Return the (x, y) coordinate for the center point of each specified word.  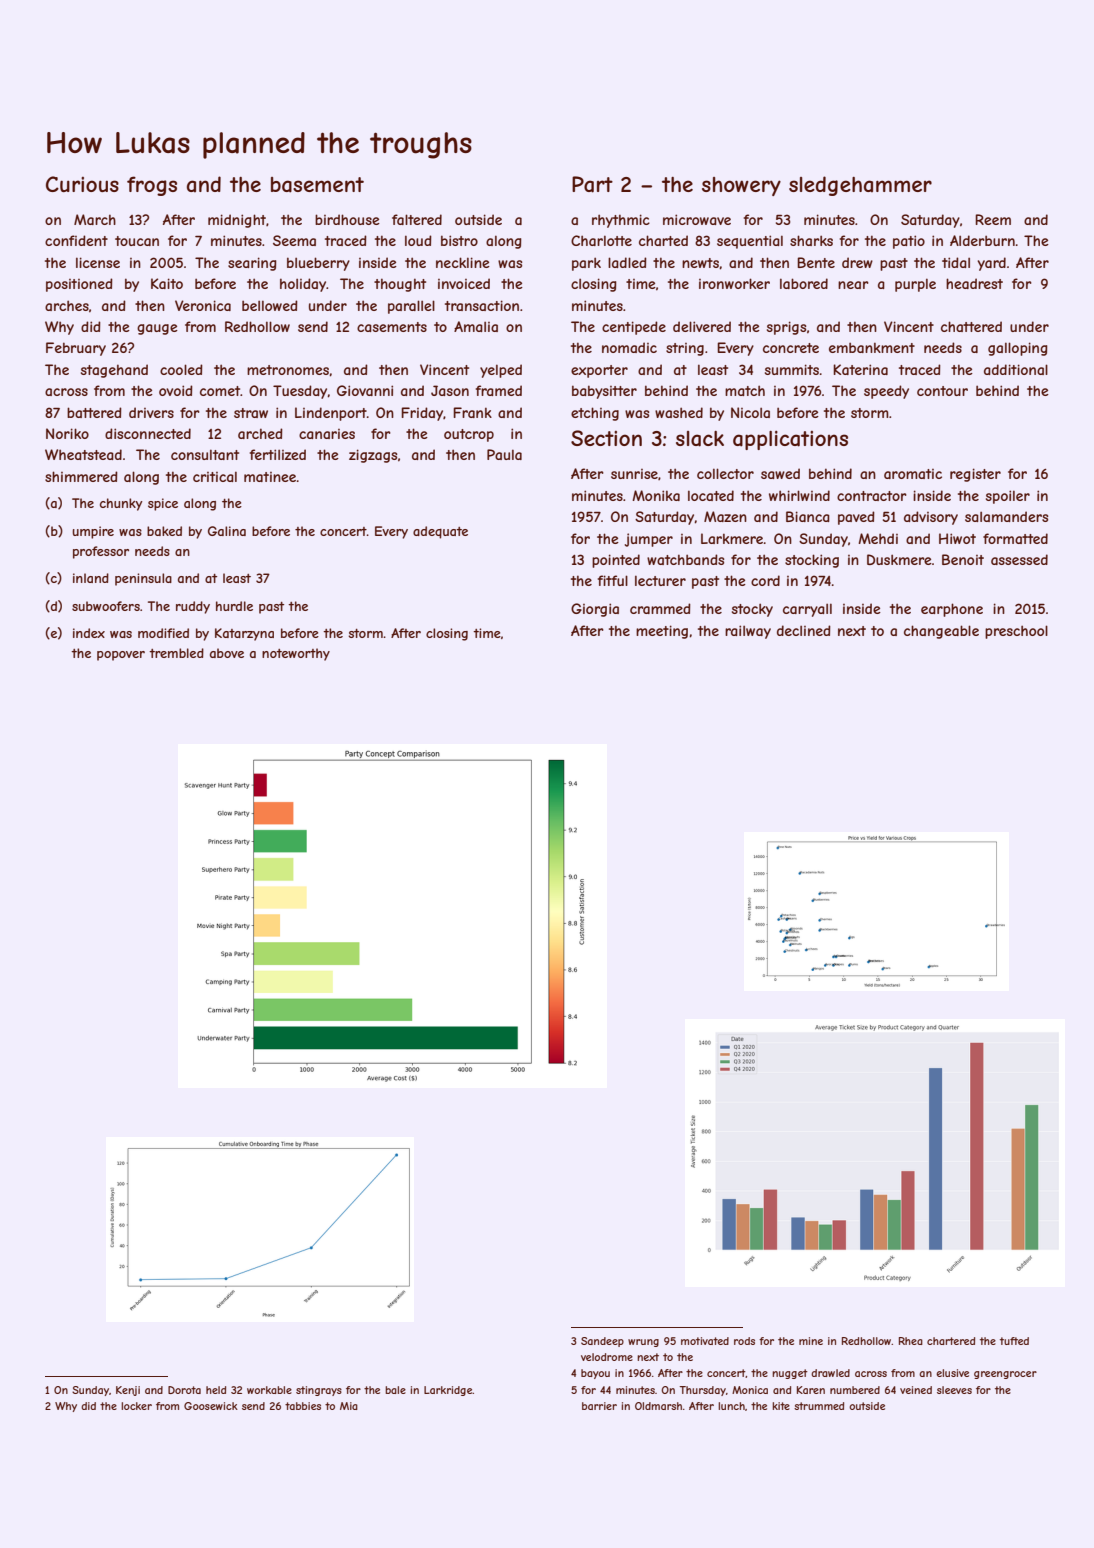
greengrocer (1005, 1375)
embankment (872, 347)
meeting (662, 632)
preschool (1016, 632)
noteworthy (296, 654)
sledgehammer (860, 186)
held (216, 1390)
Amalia (476, 326)
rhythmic (621, 221)
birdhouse (347, 219)
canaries (327, 434)
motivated (705, 1341)
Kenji (128, 1391)
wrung (643, 1343)
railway (748, 632)
